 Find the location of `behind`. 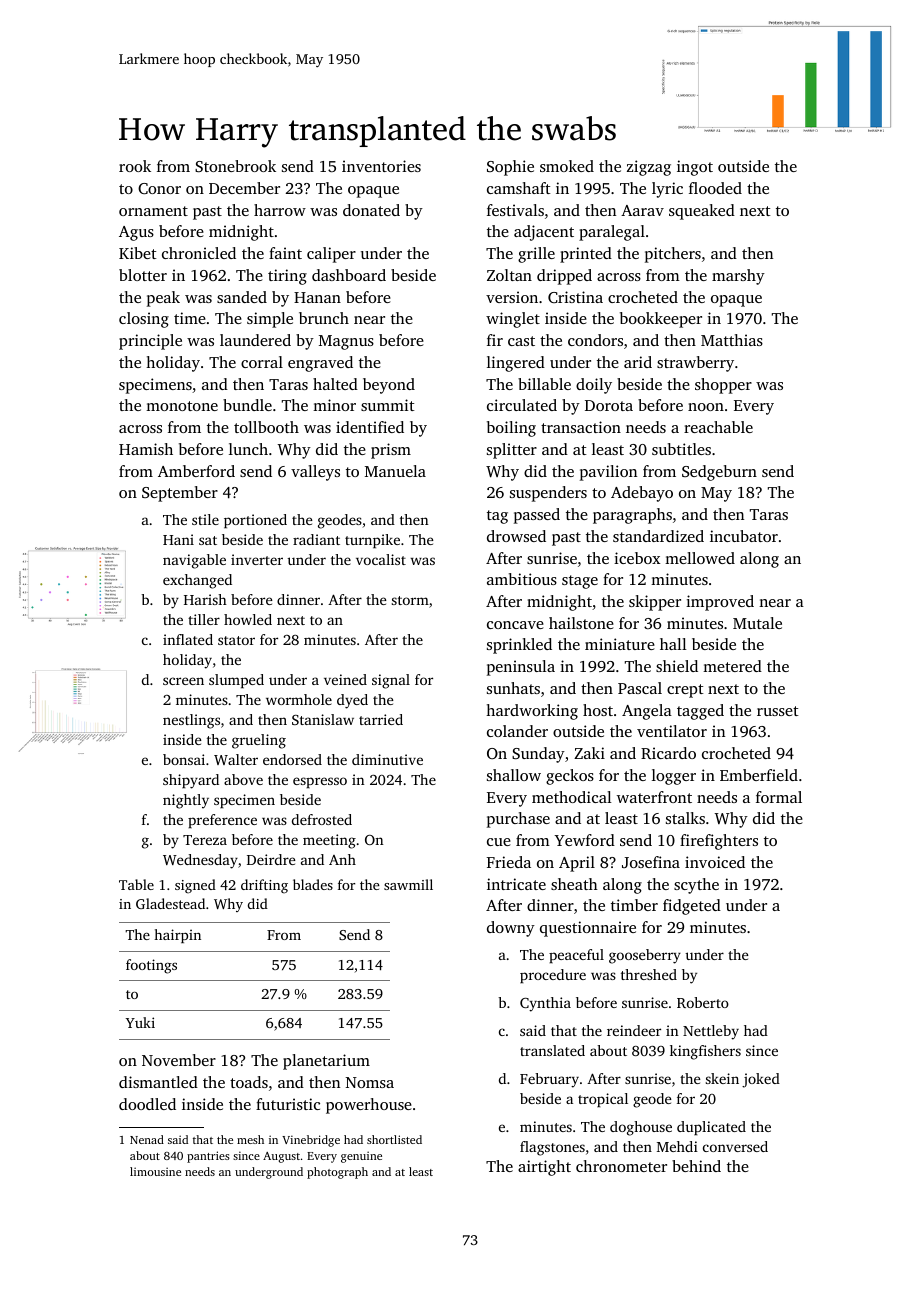

behind is located at coordinates (696, 1166).
